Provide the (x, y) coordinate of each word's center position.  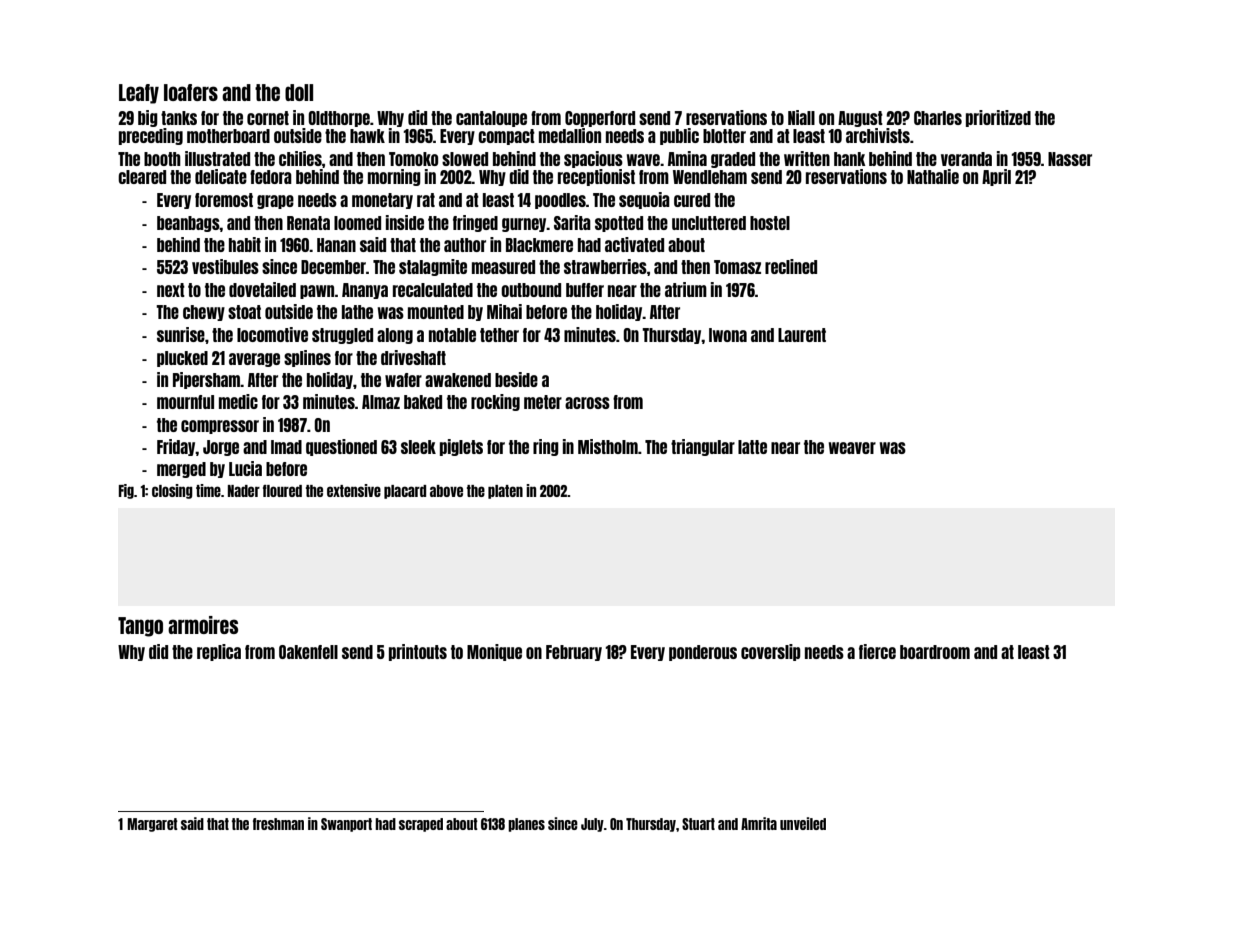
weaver (852, 448)
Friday (176, 447)
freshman (278, 824)
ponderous (703, 653)
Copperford (600, 119)
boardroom (935, 652)
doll (299, 92)
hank (850, 159)
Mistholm (608, 446)
